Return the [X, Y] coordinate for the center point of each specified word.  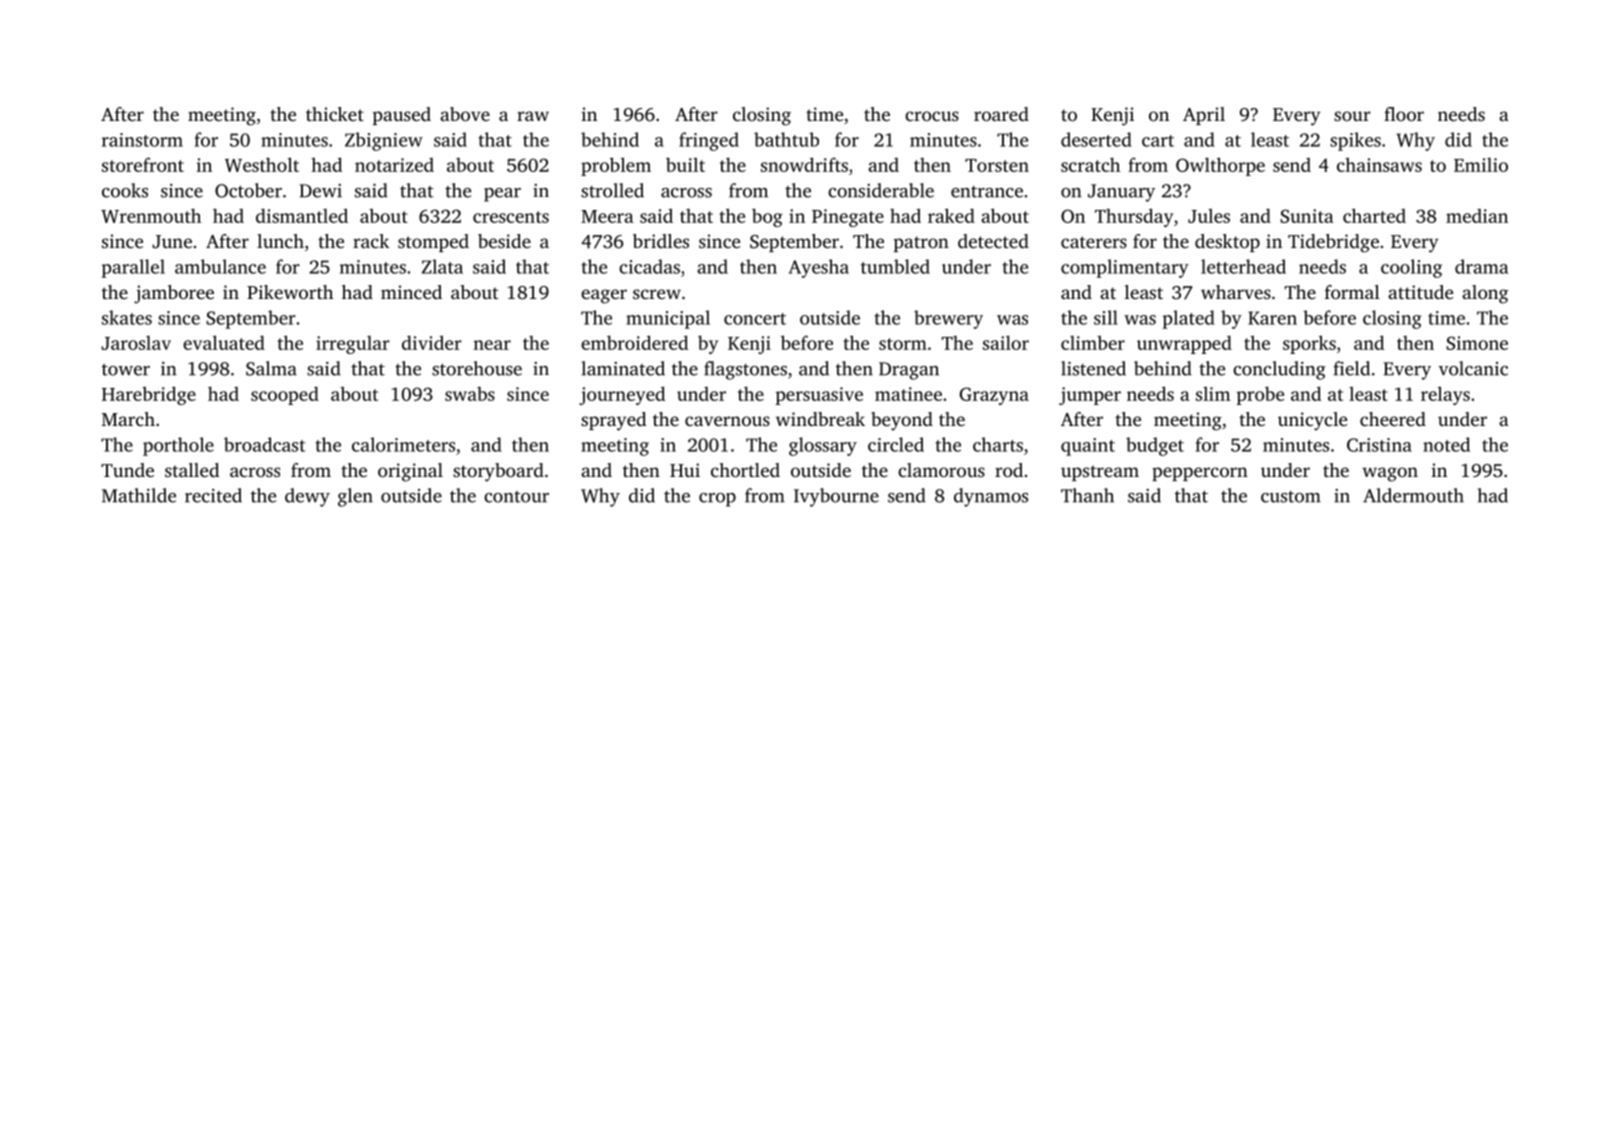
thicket [335, 114]
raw [533, 116]
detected [993, 241]
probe [1260, 395]
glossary [823, 446]
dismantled [302, 215]
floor [1404, 114]
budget [1155, 446]
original [410, 472]
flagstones [745, 370]
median [1477, 216]
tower [126, 370]
